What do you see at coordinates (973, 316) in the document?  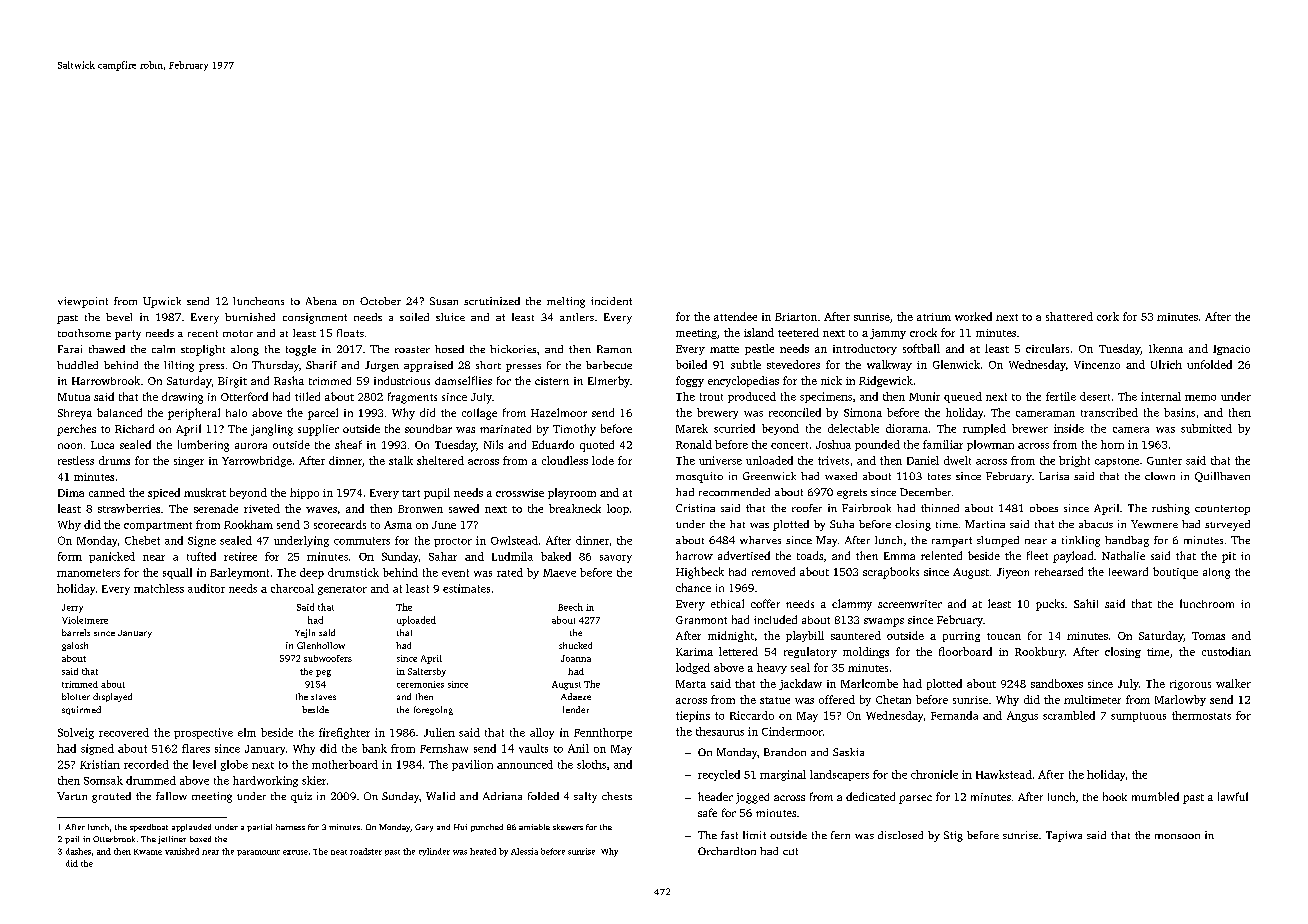 I see `worked` at bounding box center [973, 316].
